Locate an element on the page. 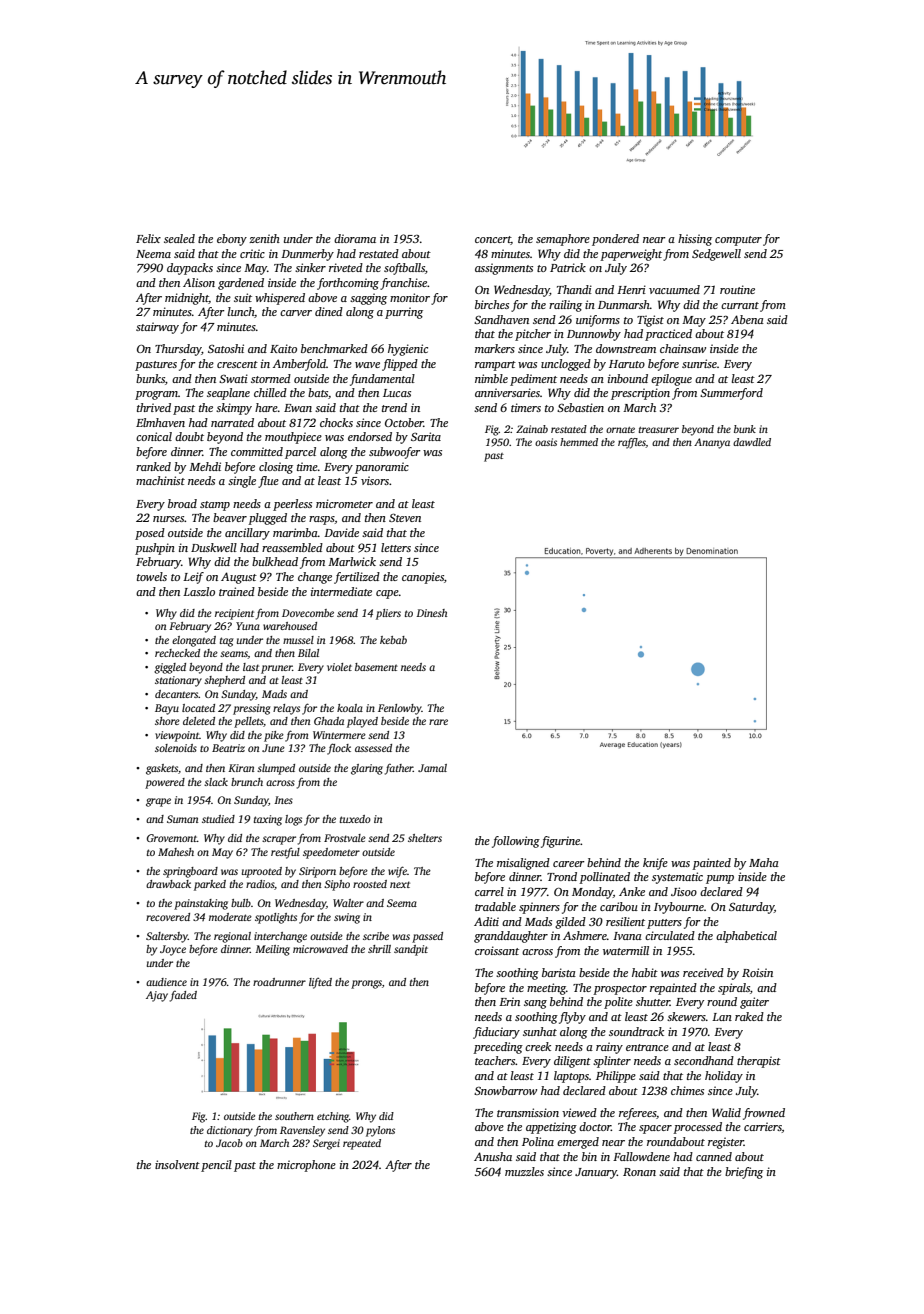 The width and height of the document is (924, 1314). ebony is located at coordinates (232, 240).
